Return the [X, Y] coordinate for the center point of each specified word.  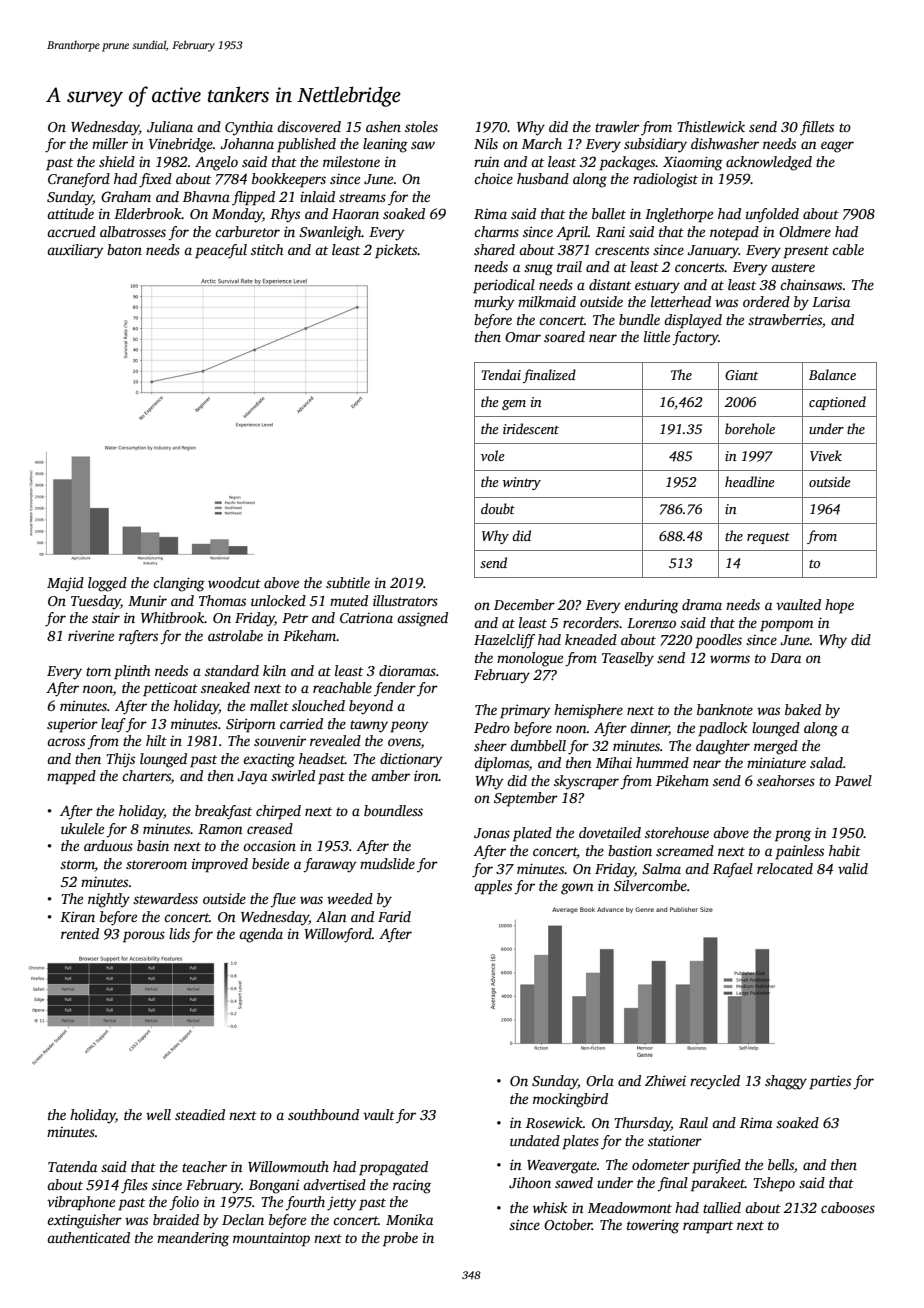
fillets [817, 128]
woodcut [234, 582]
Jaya [252, 778]
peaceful [221, 251]
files [134, 1186]
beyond [371, 707]
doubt [498, 508]
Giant [741, 375]
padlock [722, 729]
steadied [200, 1114]
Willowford [338, 935]
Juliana [170, 126]
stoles [421, 126]
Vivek [826, 455]
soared [564, 336]
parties [830, 1082]
